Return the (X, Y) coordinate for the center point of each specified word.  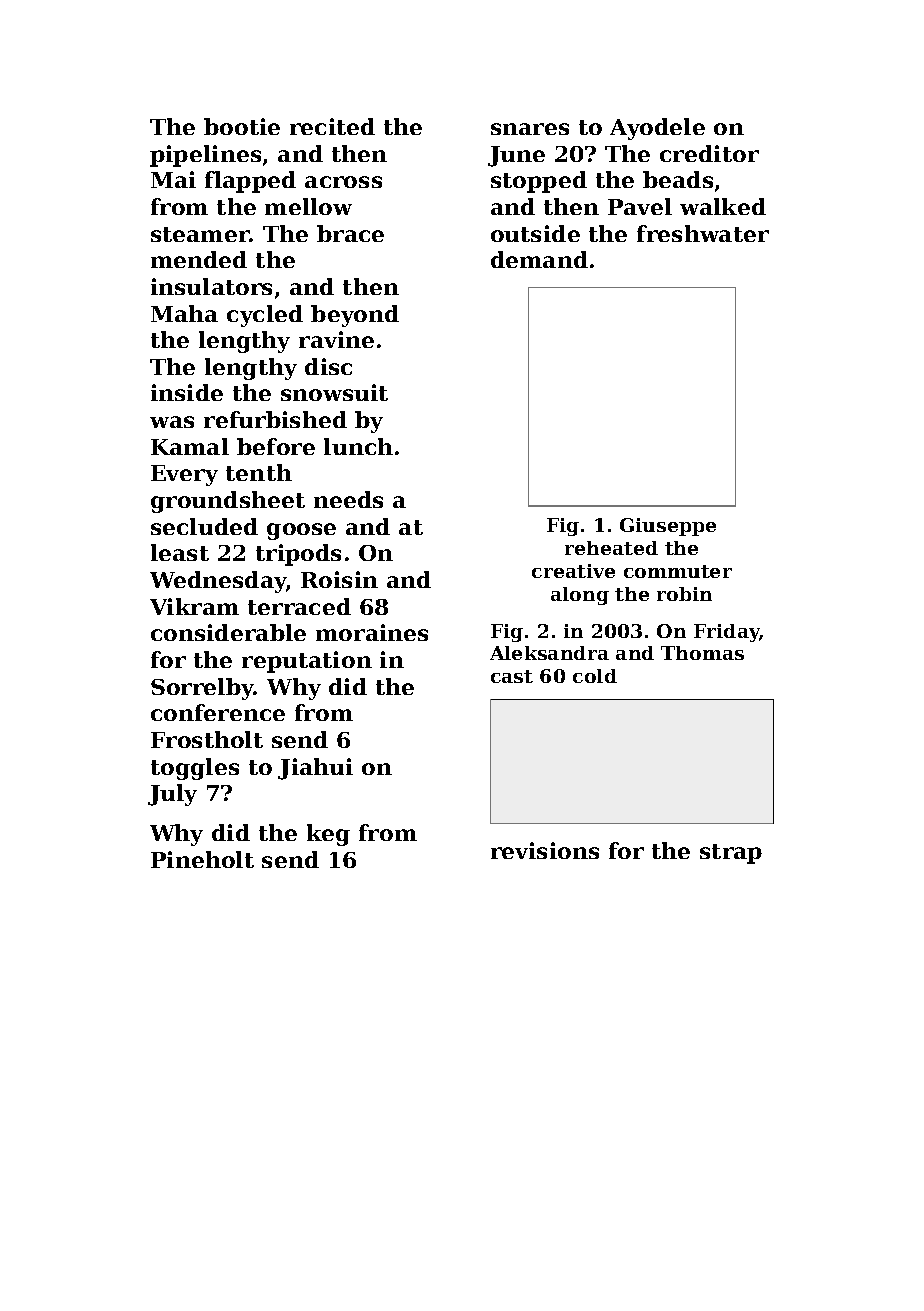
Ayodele (657, 129)
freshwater (703, 233)
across (343, 182)
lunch (358, 446)
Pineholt (202, 859)
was (172, 422)
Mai (173, 179)
